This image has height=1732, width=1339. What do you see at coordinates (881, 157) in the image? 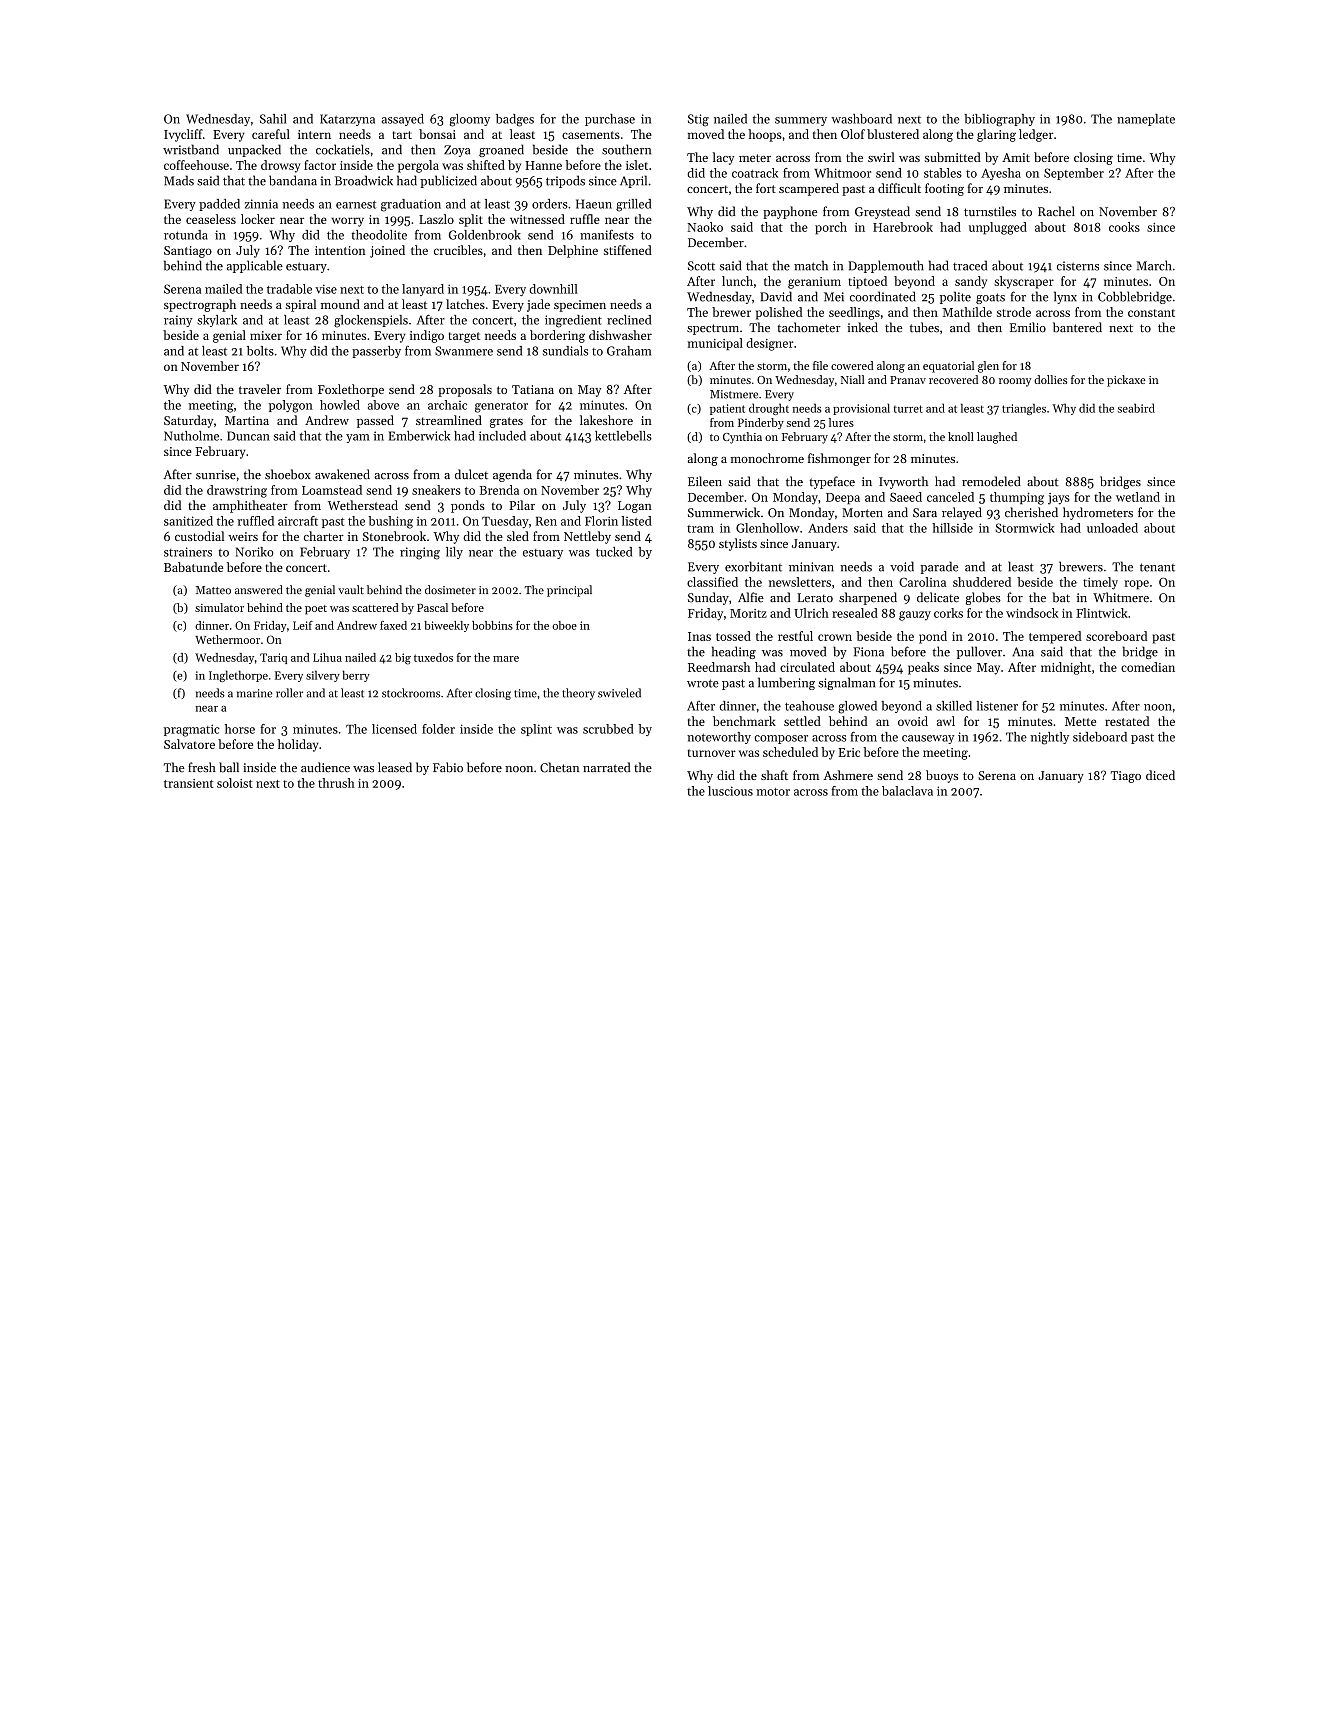
I see `swirl` at bounding box center [881, 157].
